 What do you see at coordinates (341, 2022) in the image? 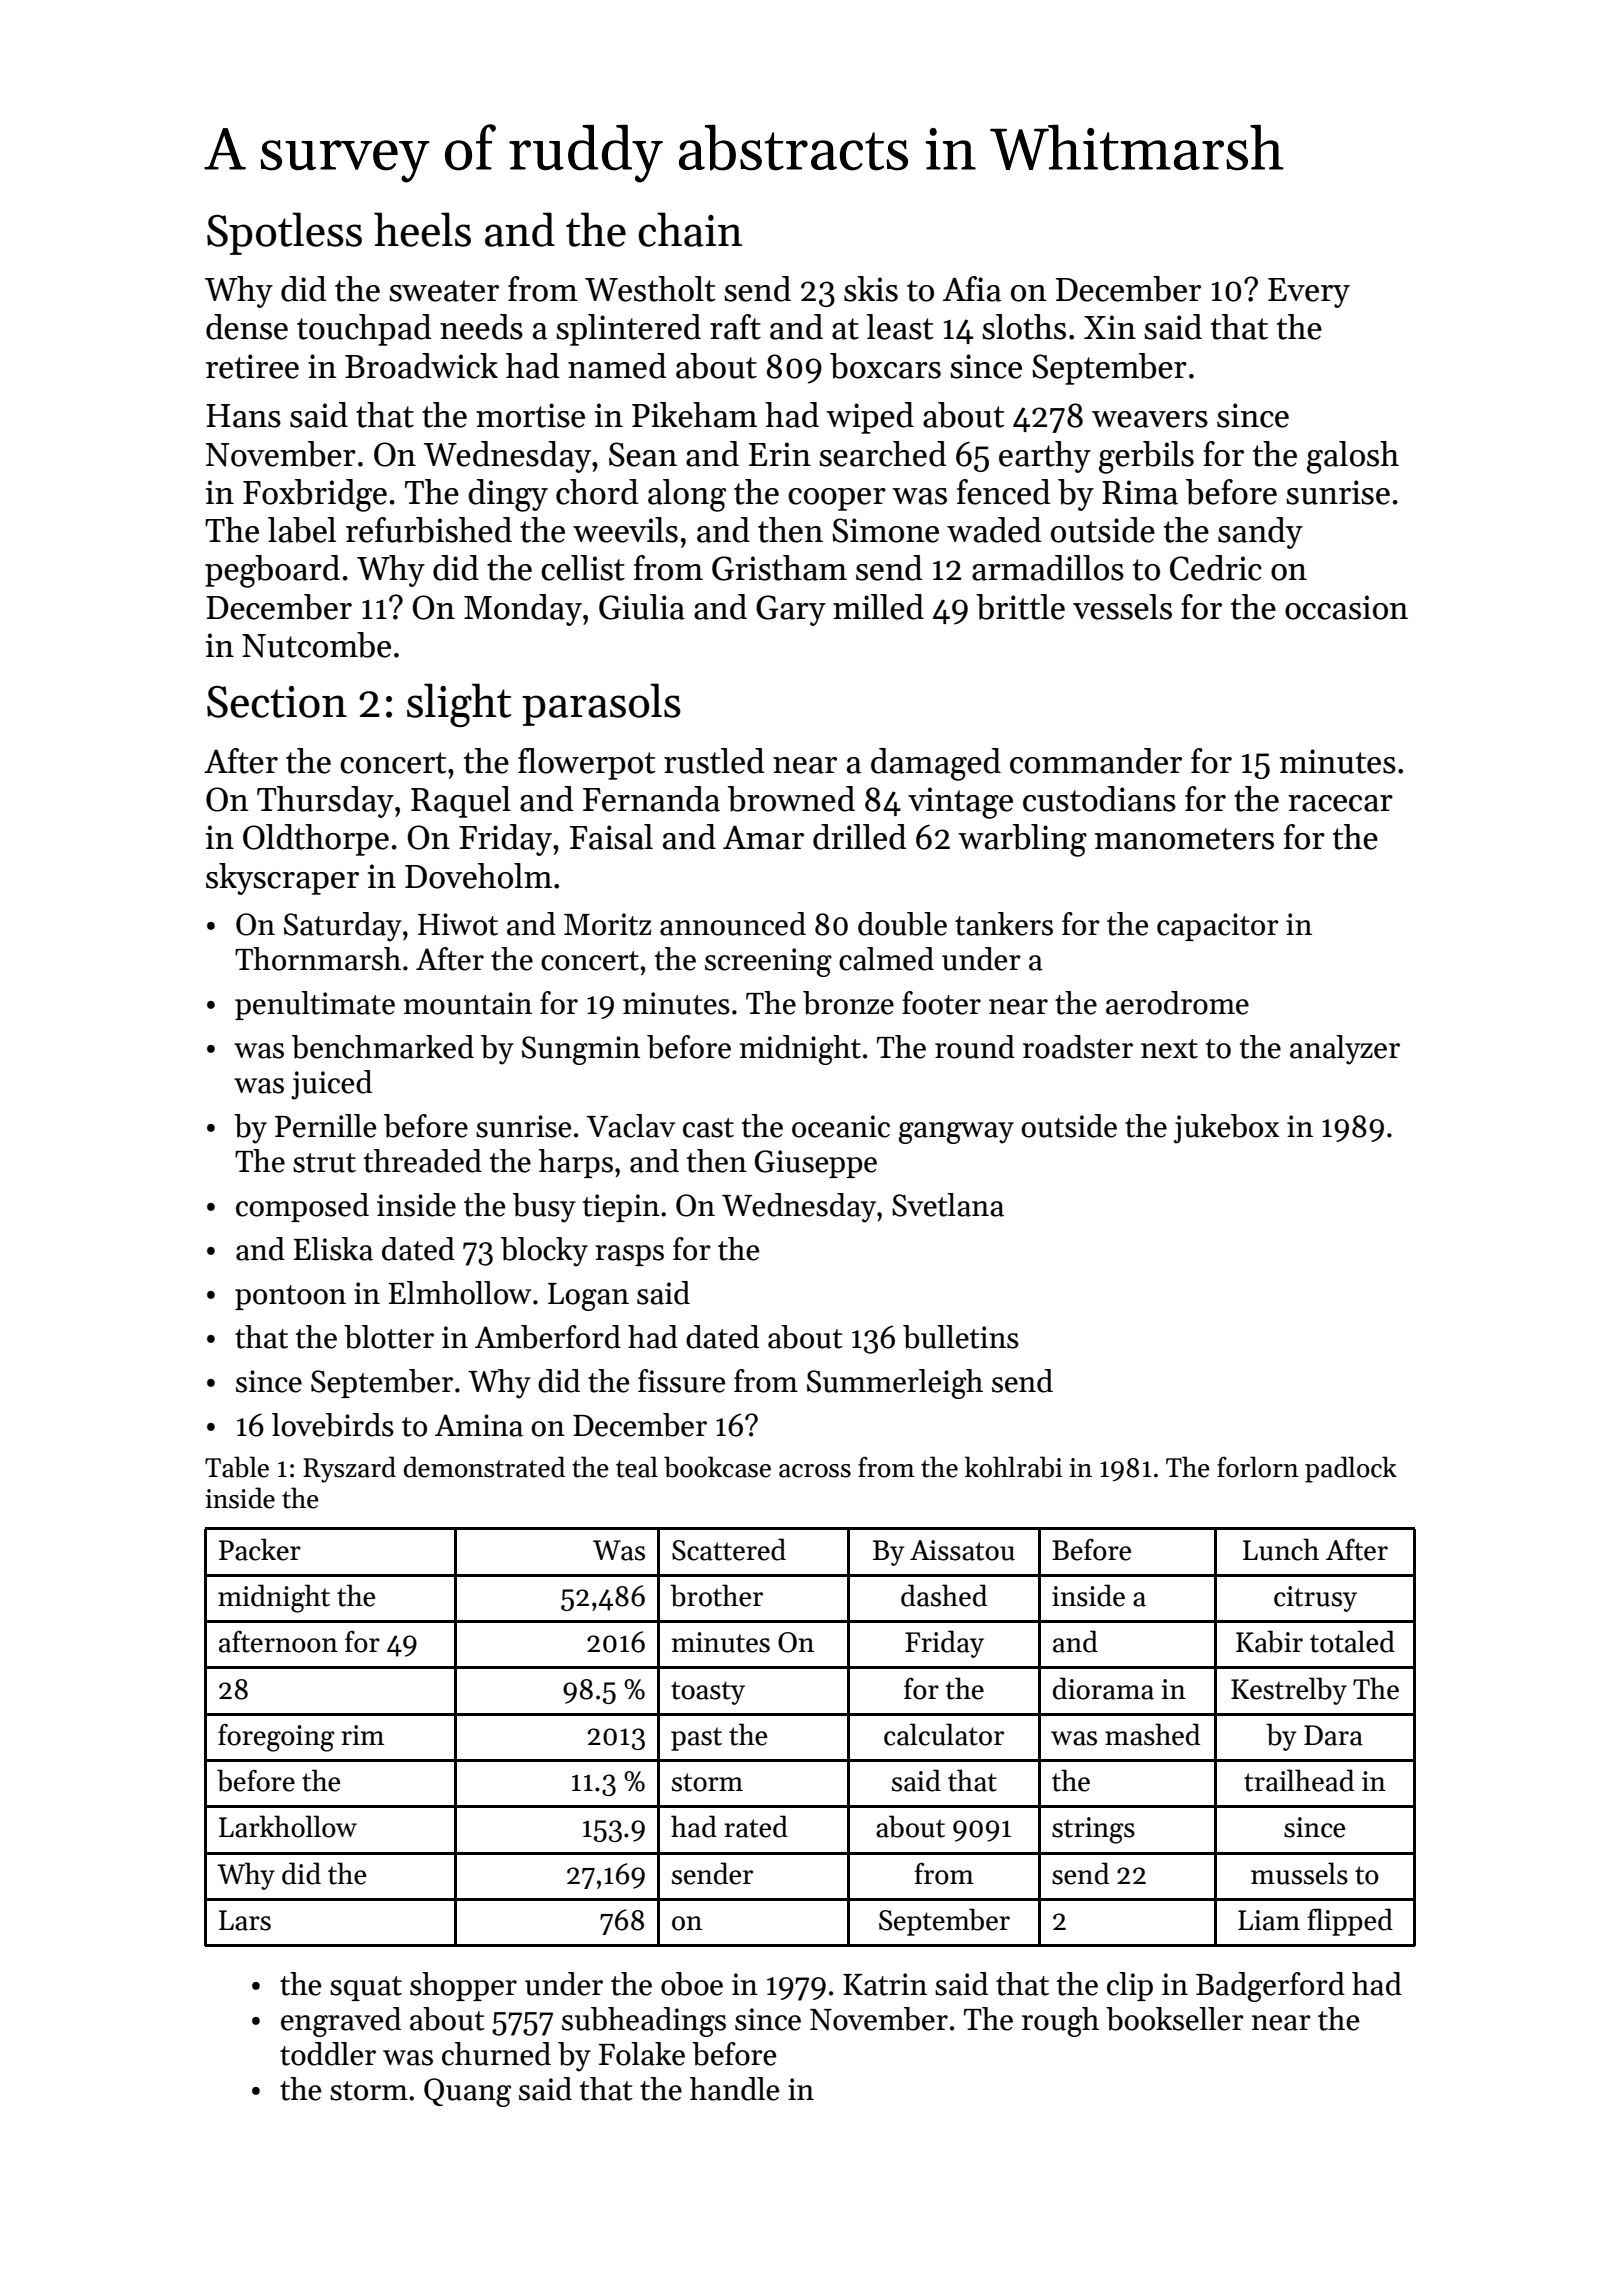
I see `engraved` at bounding box center [341, 2022].
